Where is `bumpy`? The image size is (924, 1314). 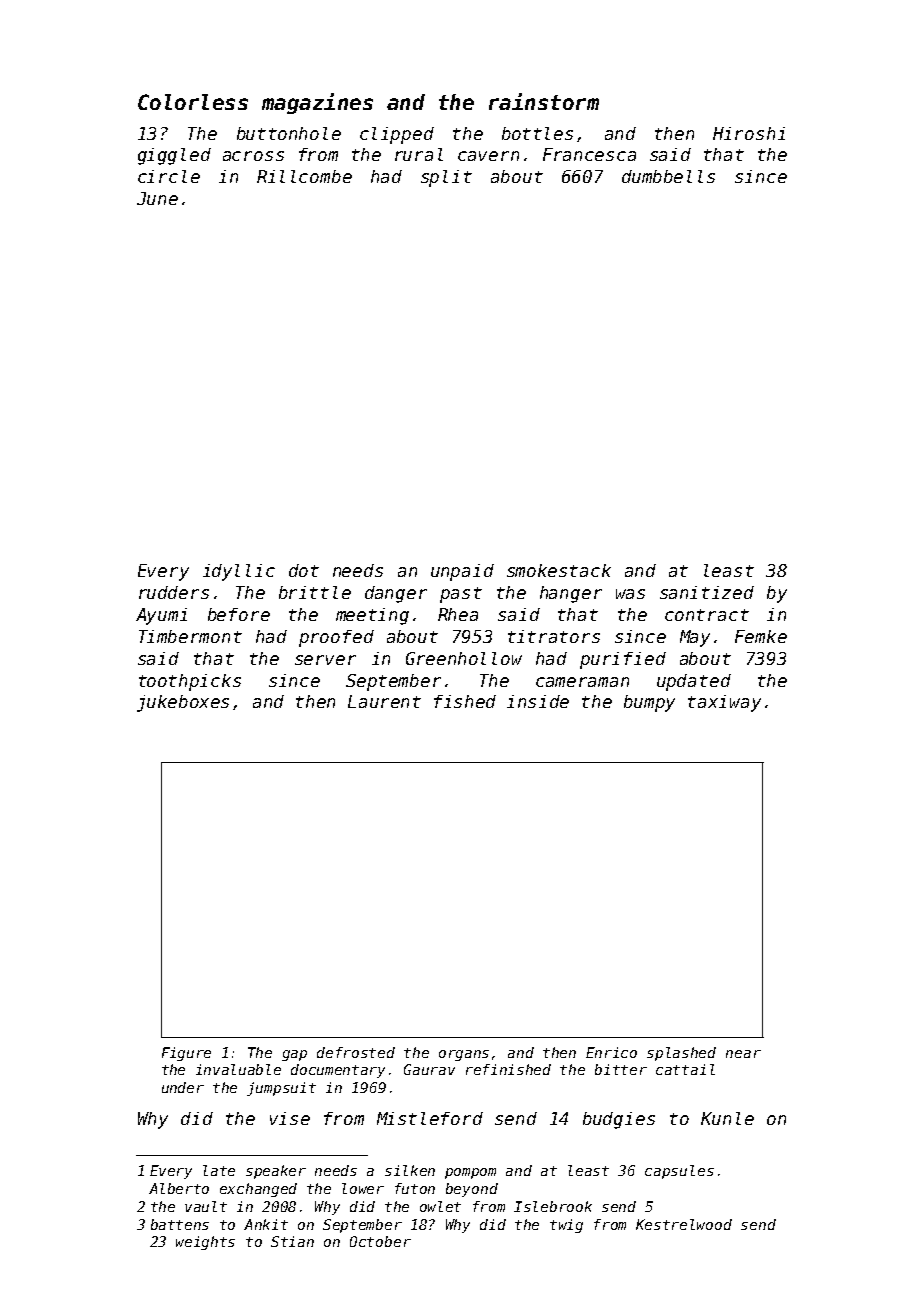
bumpy is located at coordinates (649, 703).
